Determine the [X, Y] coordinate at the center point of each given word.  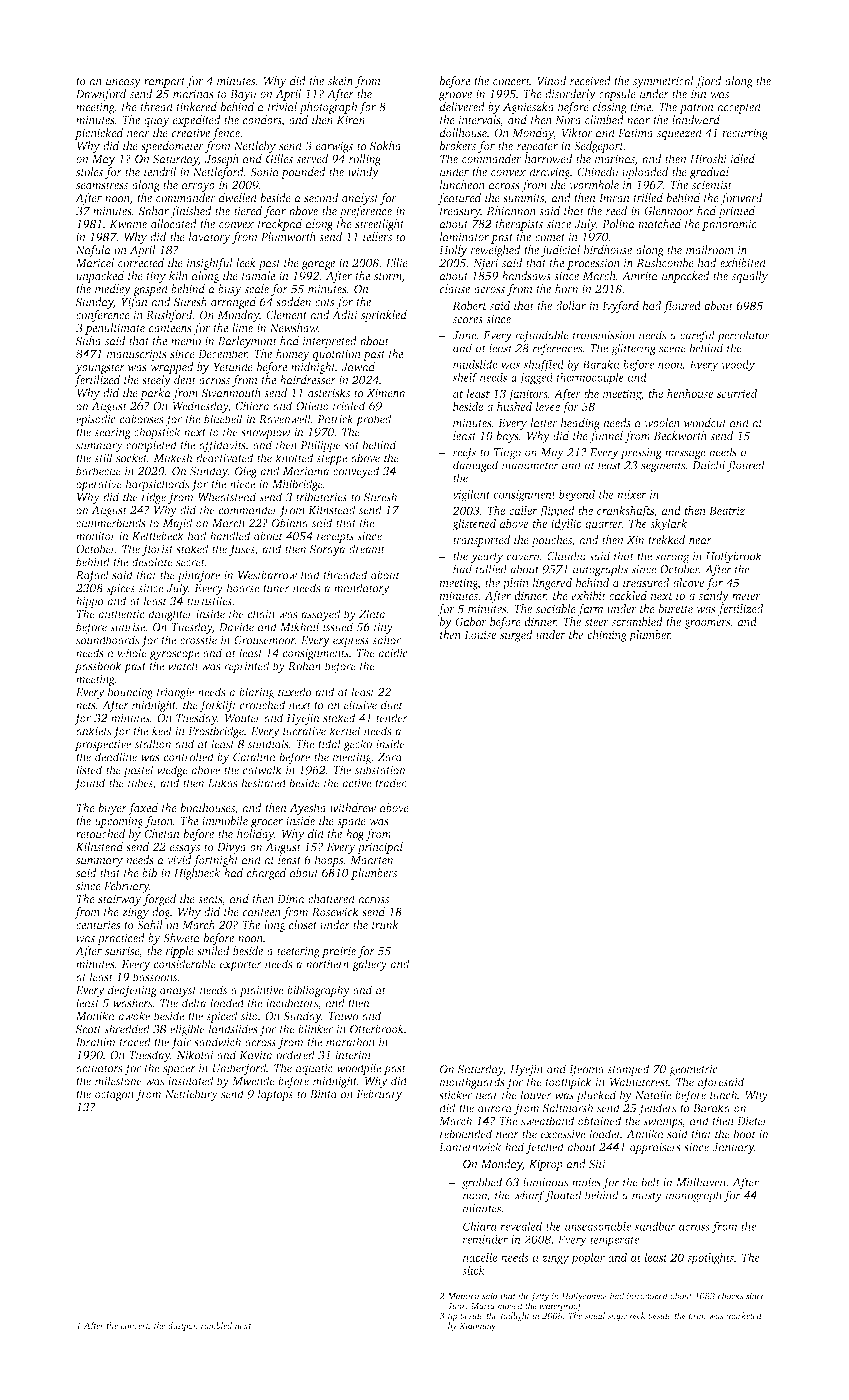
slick [473, 1270]
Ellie [397, 263]
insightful [209, 264]
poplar [588, 1259]
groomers [707, 624]
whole [132, 653]
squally [749, 277]
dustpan [183, 1326]
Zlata [372, 614]
